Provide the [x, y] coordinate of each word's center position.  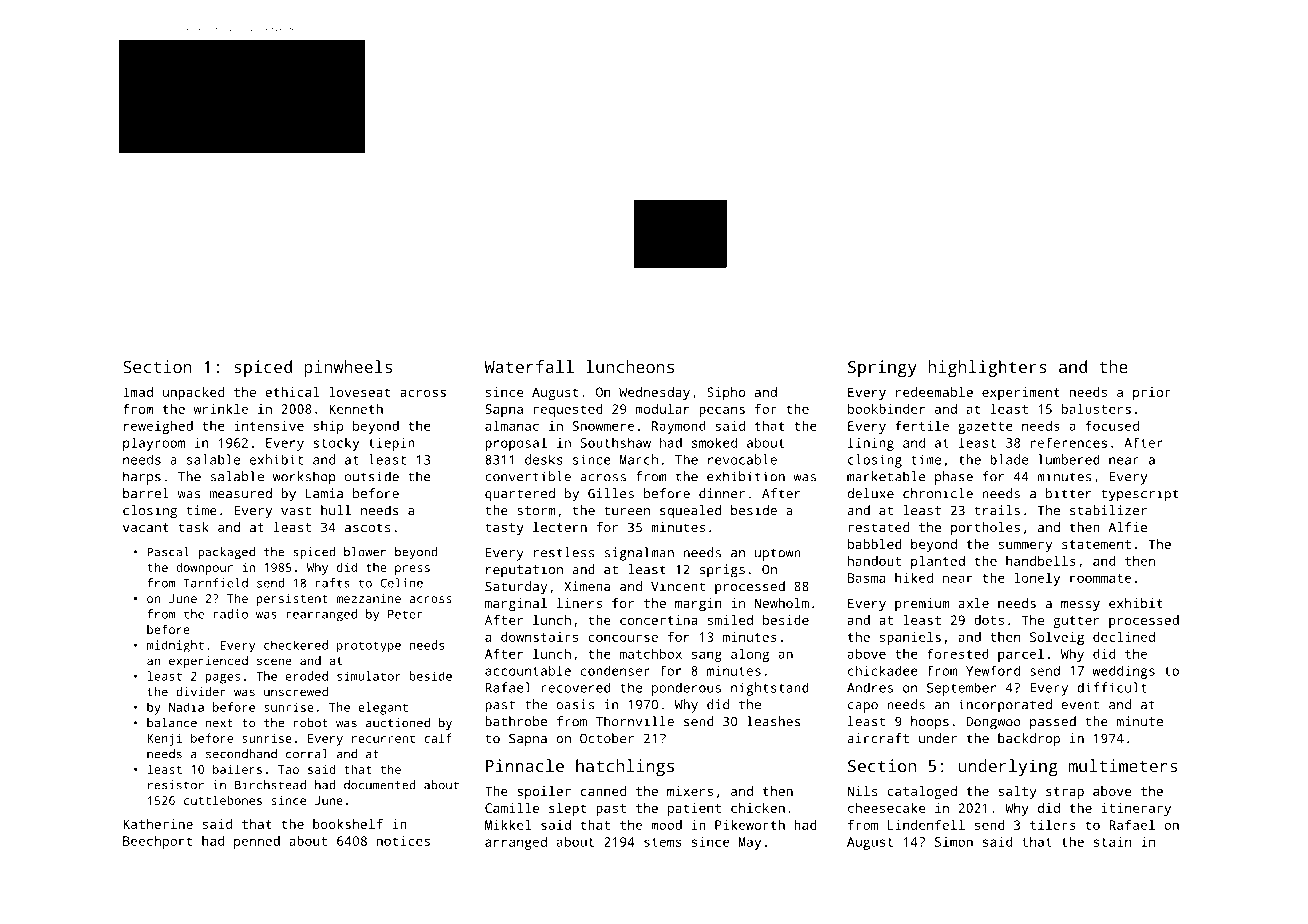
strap [1065, 793]
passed [1053, 723]
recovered [576, 687]
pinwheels [348, 368]
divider [201, 692]
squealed [690, 512]
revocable [742, 459]
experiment [1021, 393]
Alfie [1128, 527]
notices [403, 841]
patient [694, 809]
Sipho [726, 393]
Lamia [324, 493]
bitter [1068, 493]
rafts [333, 583]
